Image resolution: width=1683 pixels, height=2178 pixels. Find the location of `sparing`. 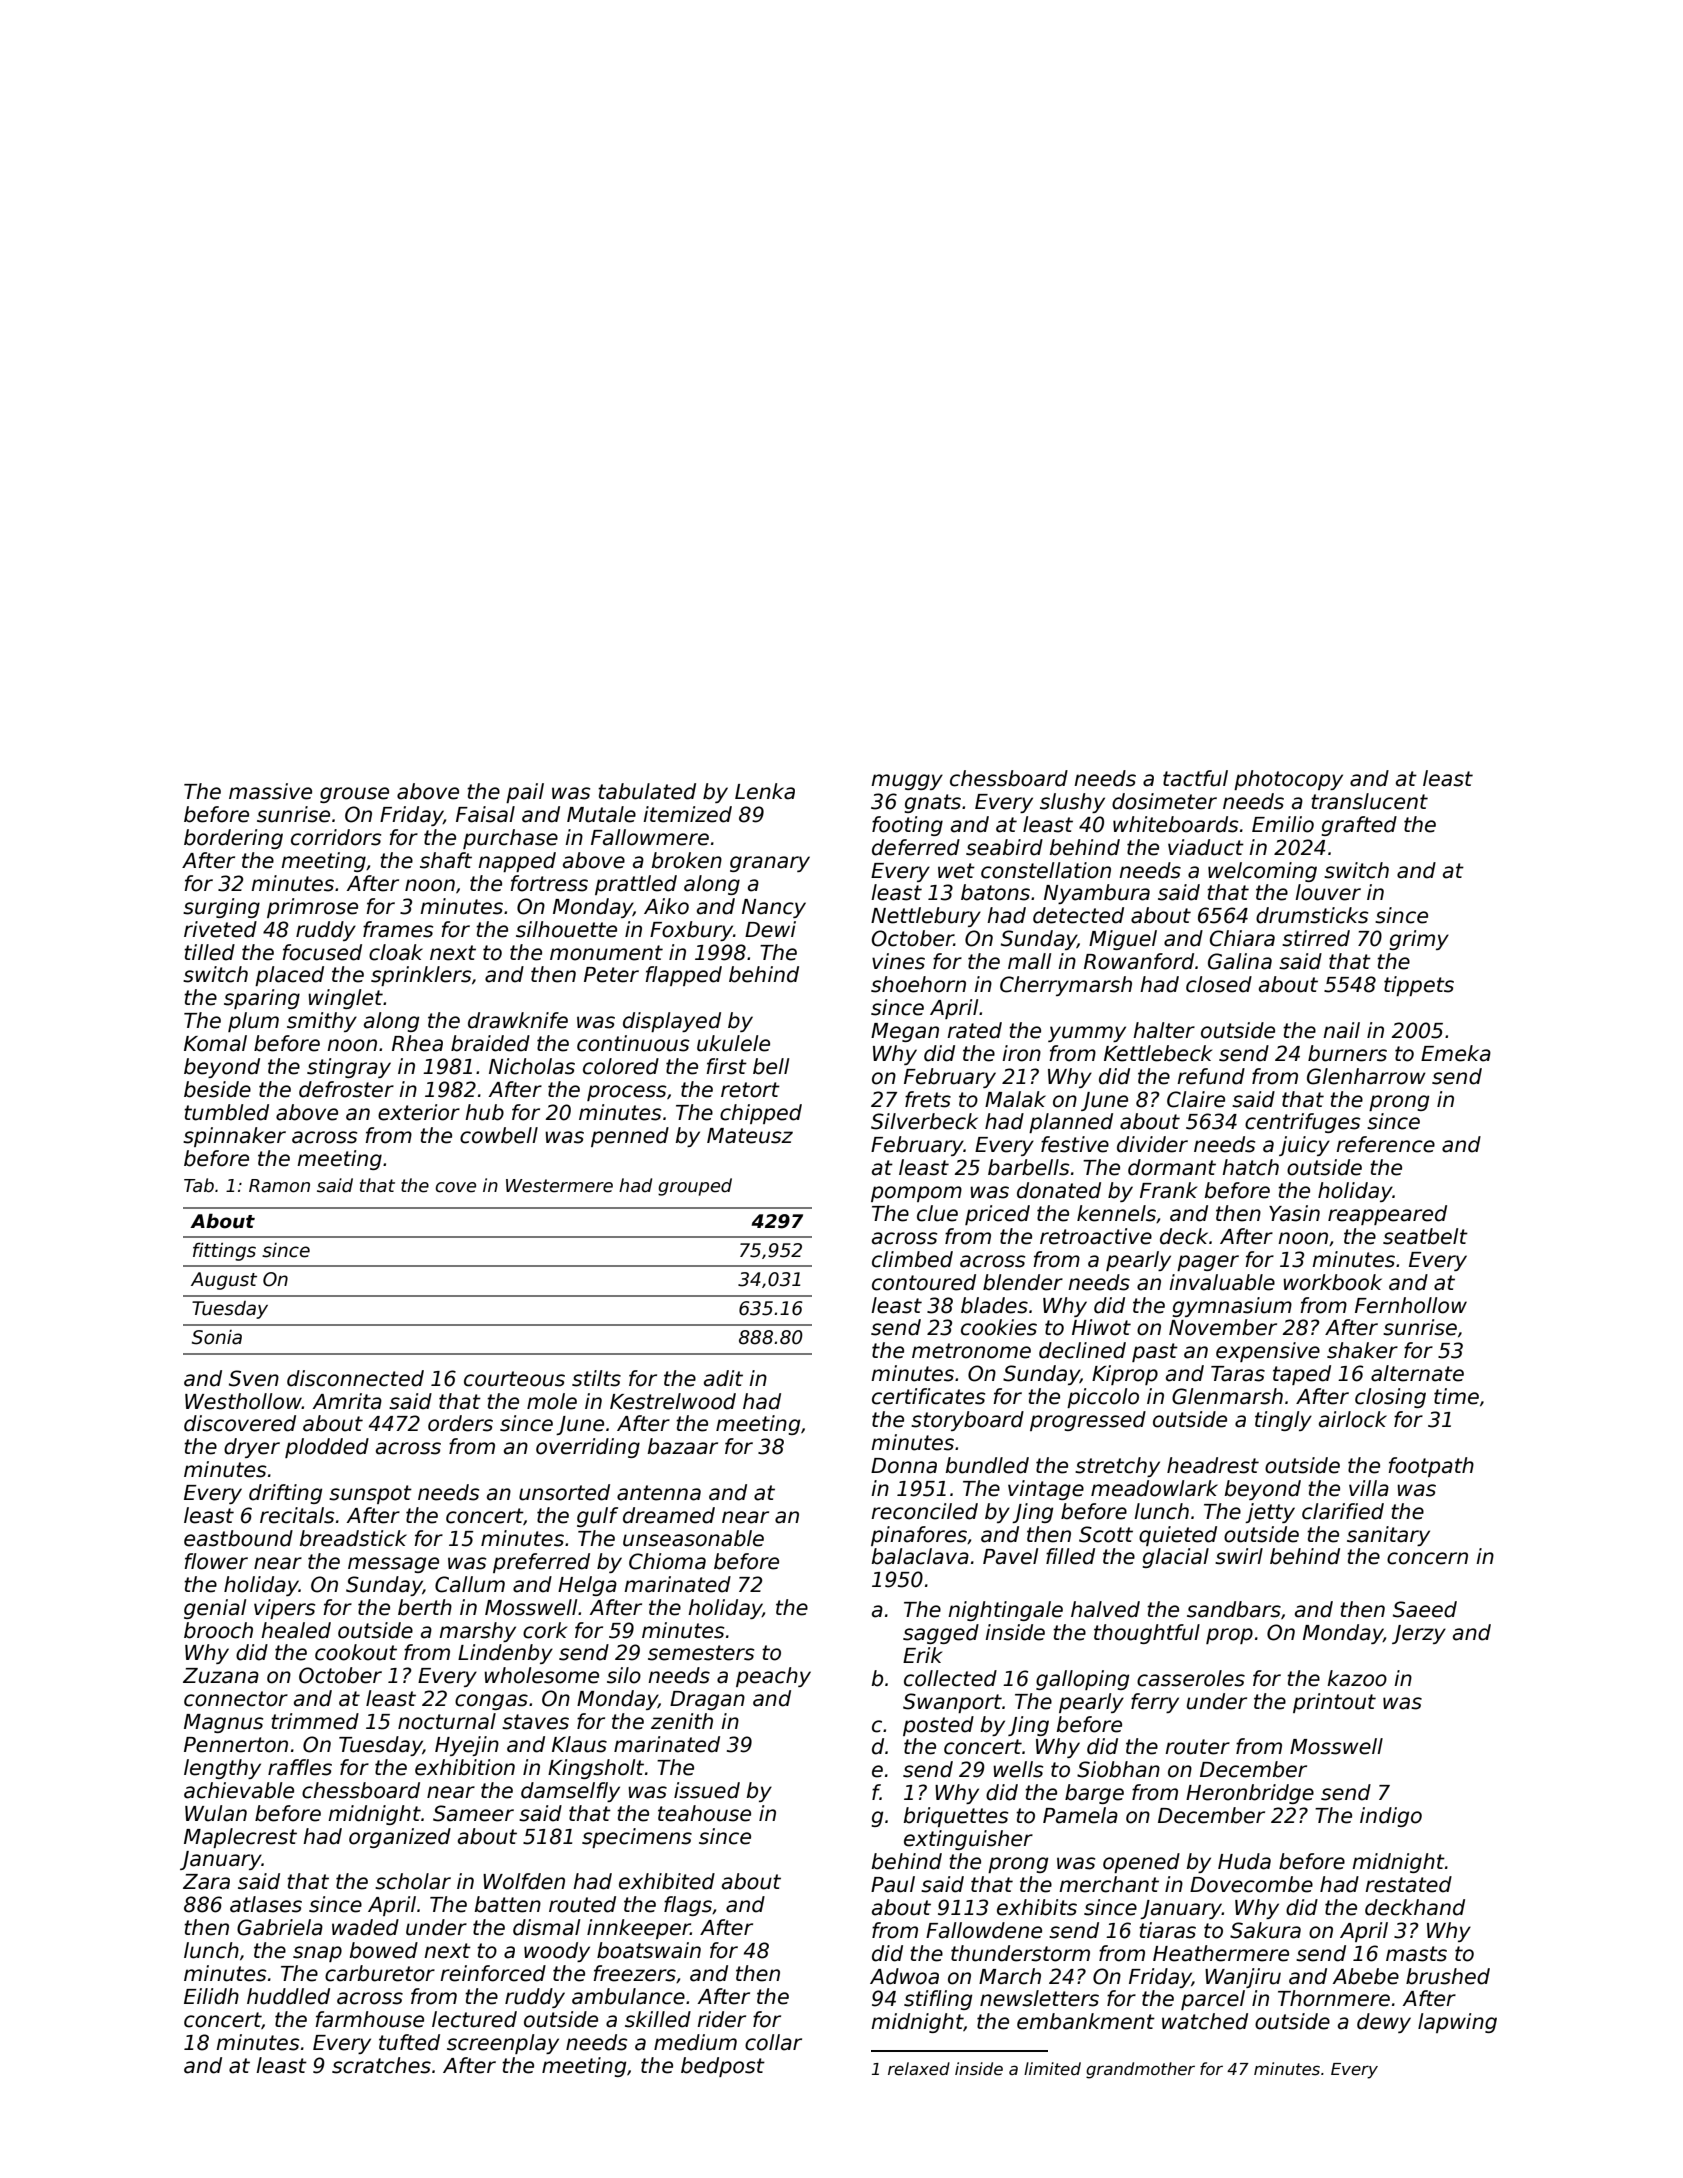

sparing is located at coordinates (262, 999).
